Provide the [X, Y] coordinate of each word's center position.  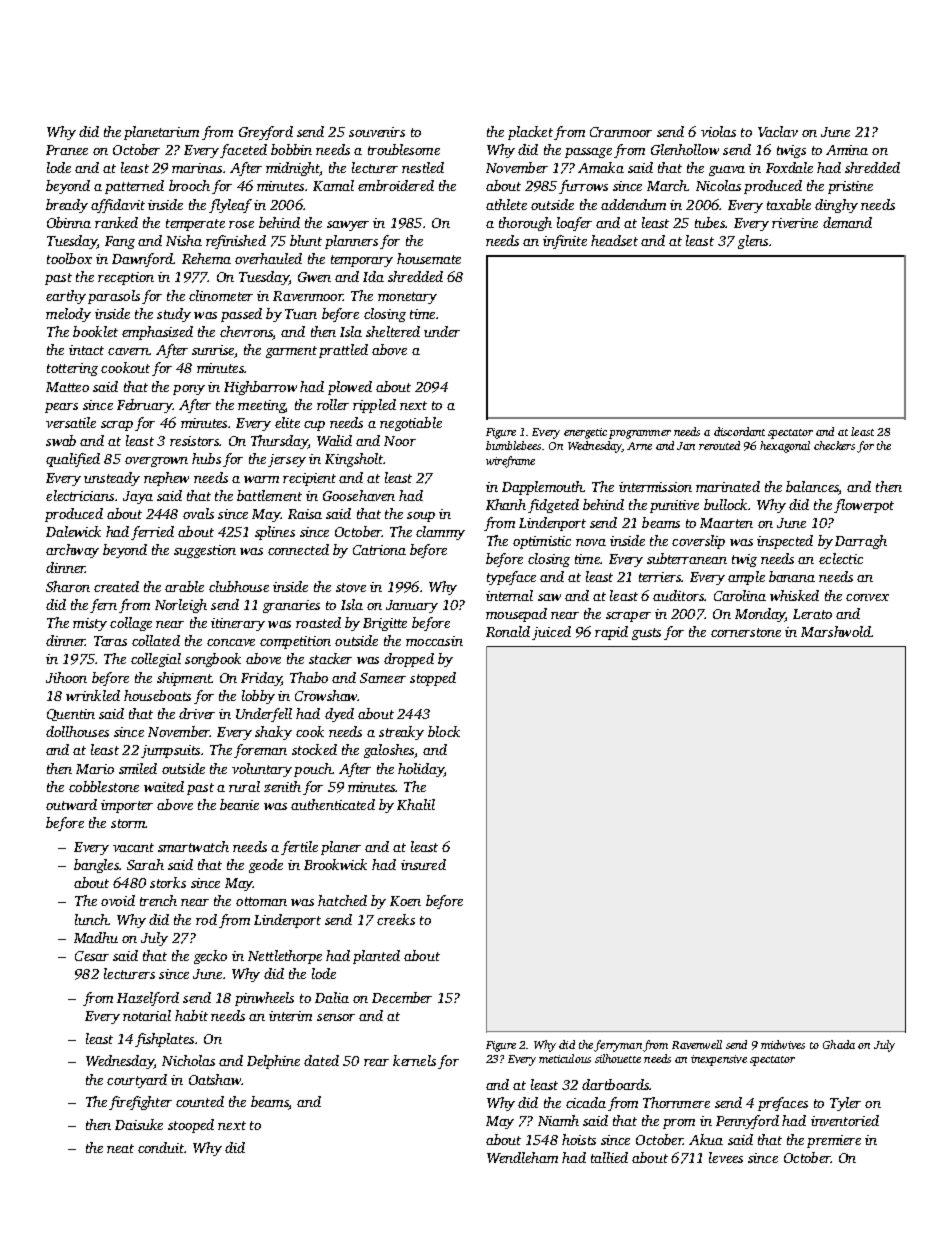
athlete [506, 204]
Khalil [416, 804]
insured [423, 864]
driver [197, 713]
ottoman [261, 901]
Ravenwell [697, 1044]
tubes [710, 222]
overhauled [268, 258]
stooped [191, 1126]
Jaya [138, 497]
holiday [421, 770]
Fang [120, 242]
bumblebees [513, 445]
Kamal [333, 185]
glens [753, 242]
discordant [739, 431]
